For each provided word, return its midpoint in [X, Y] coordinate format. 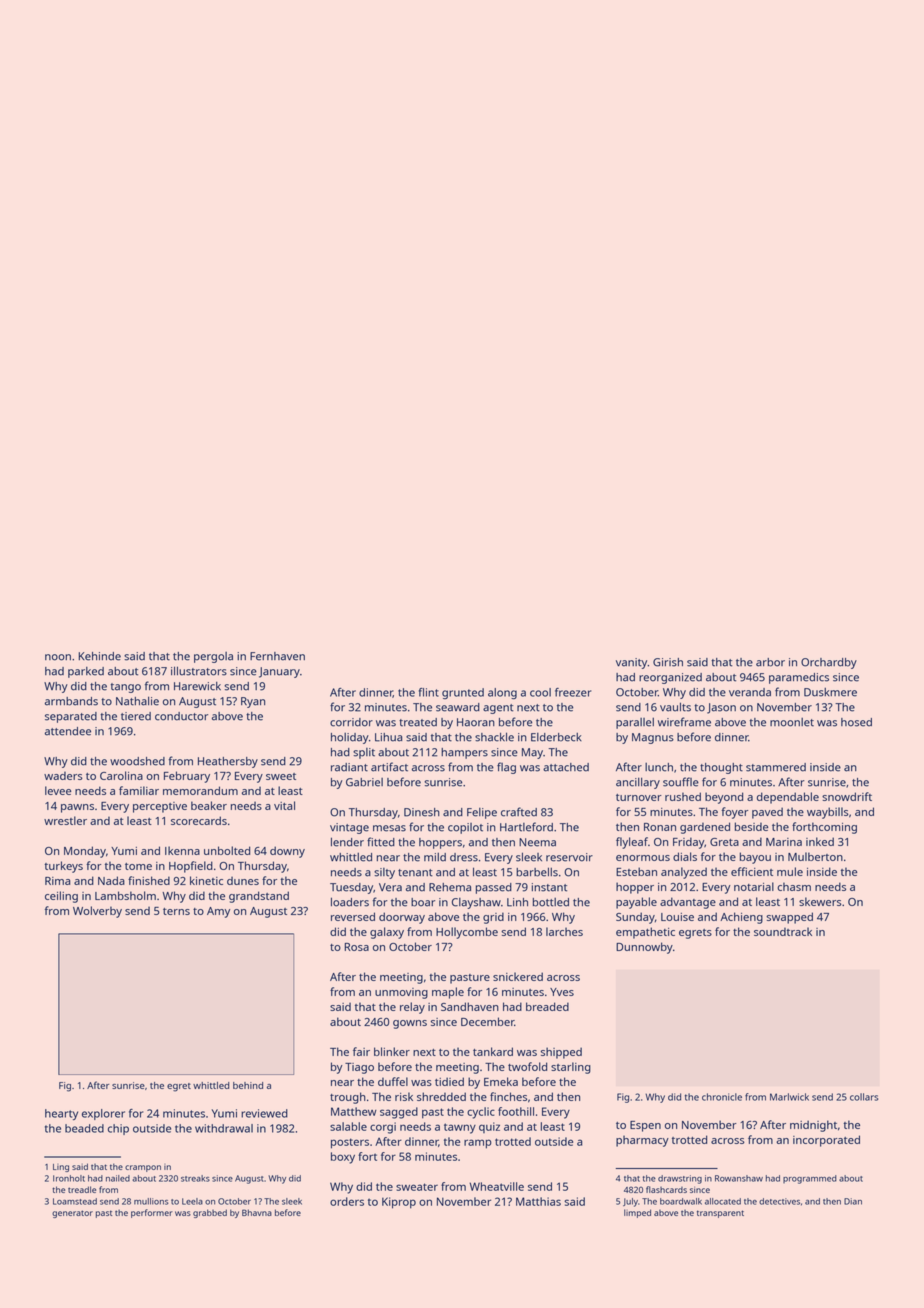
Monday [85, 852]
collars [864, 1097]
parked [86, 672]
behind [248, 1085]
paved [767, 813]
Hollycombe [467, 933]
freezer [573, 692]
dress [464, 857]
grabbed [210, 1213]
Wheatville [497, 1186]
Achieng [741, 918]
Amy [218, 912]
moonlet [792, 722]
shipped [561, 1053]
